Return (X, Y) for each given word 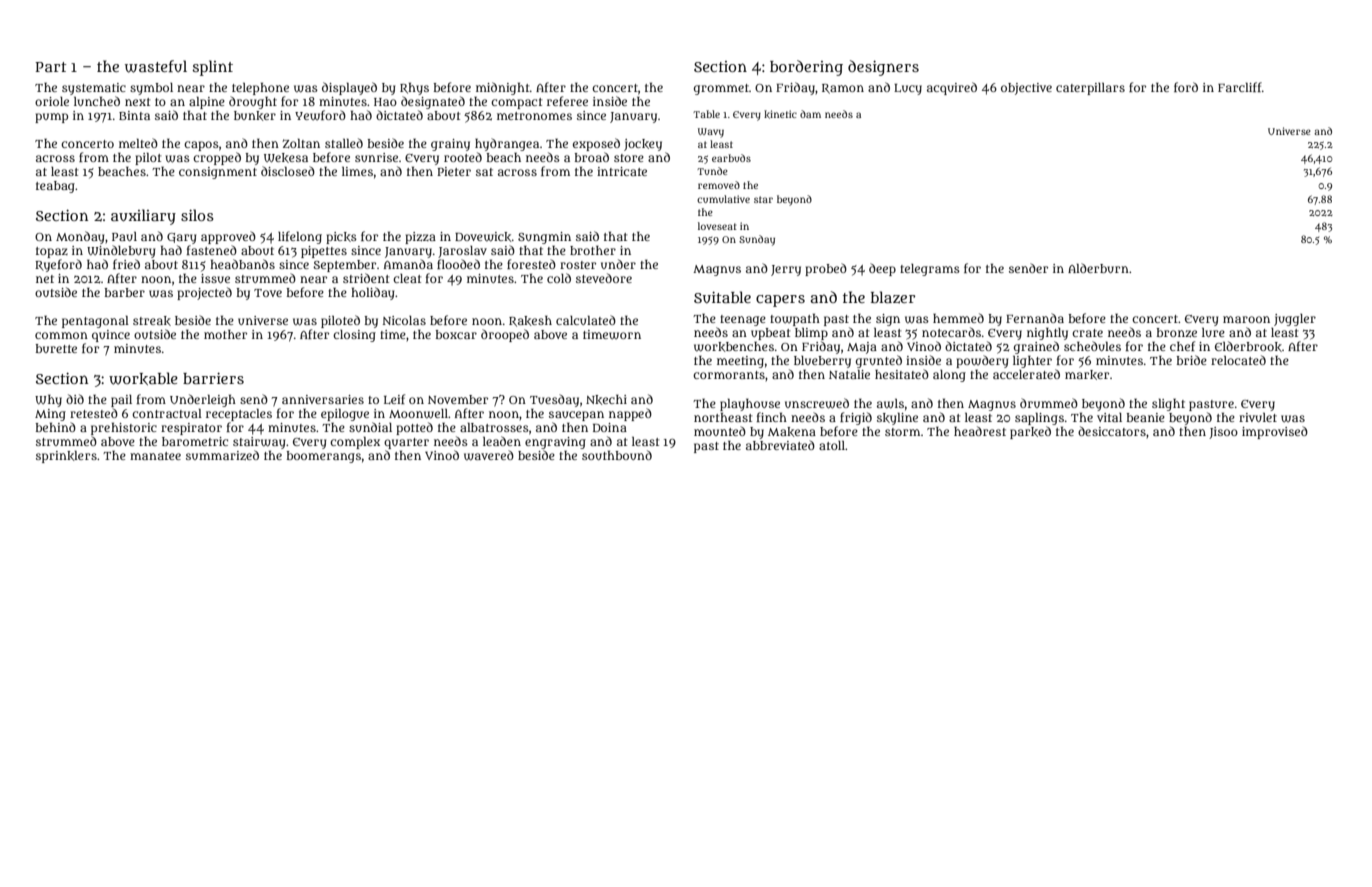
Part (50, 67)
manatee (155, 456)
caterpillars (1090, 89)
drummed (1049, 403)
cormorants (729, 375)
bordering (806, 68)
